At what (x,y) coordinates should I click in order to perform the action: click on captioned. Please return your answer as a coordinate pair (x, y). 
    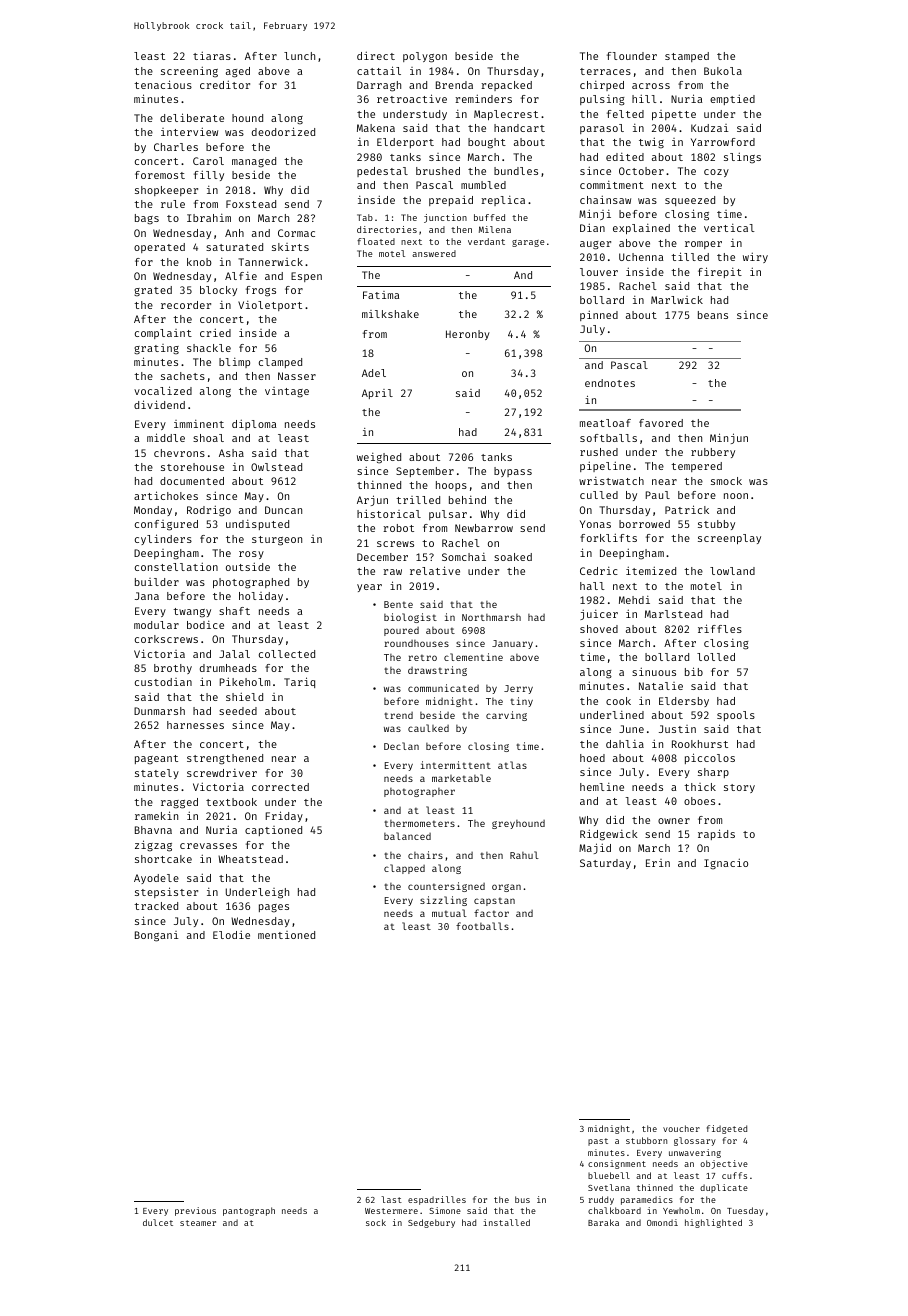
    Looking at the image, I should click on (273, 831).
